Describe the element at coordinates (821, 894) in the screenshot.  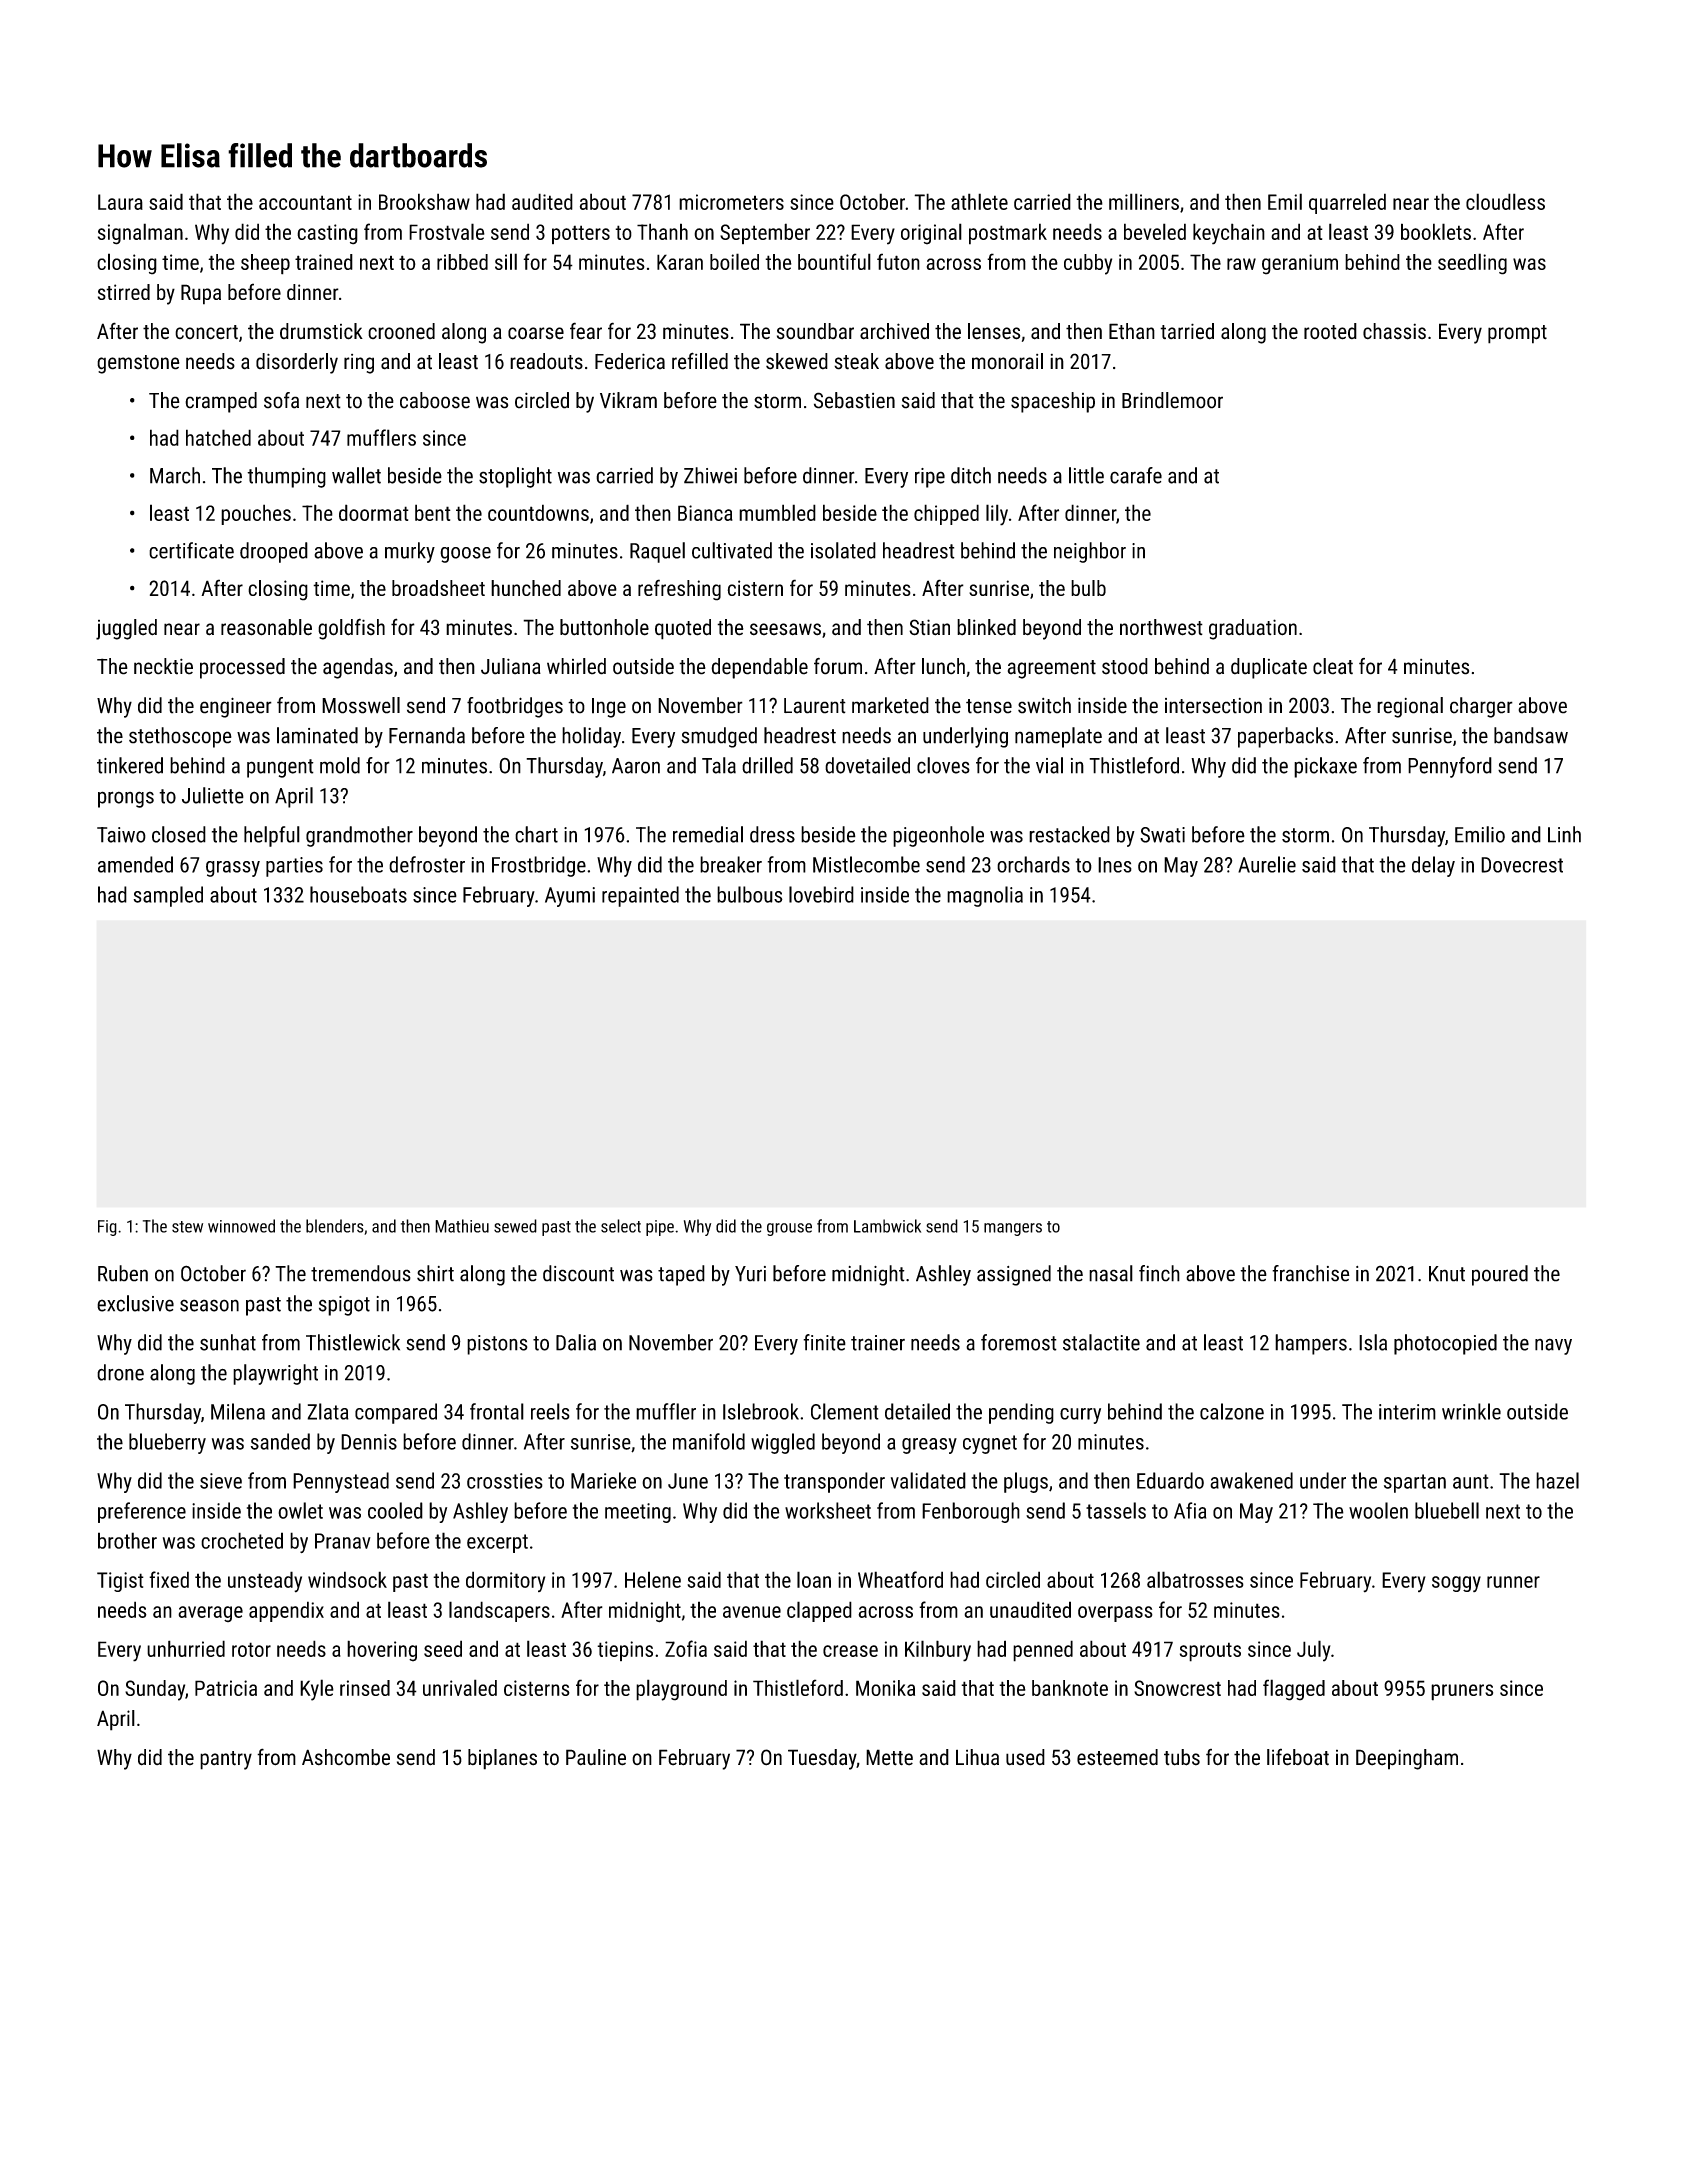
I see `lovebird` at that location.
